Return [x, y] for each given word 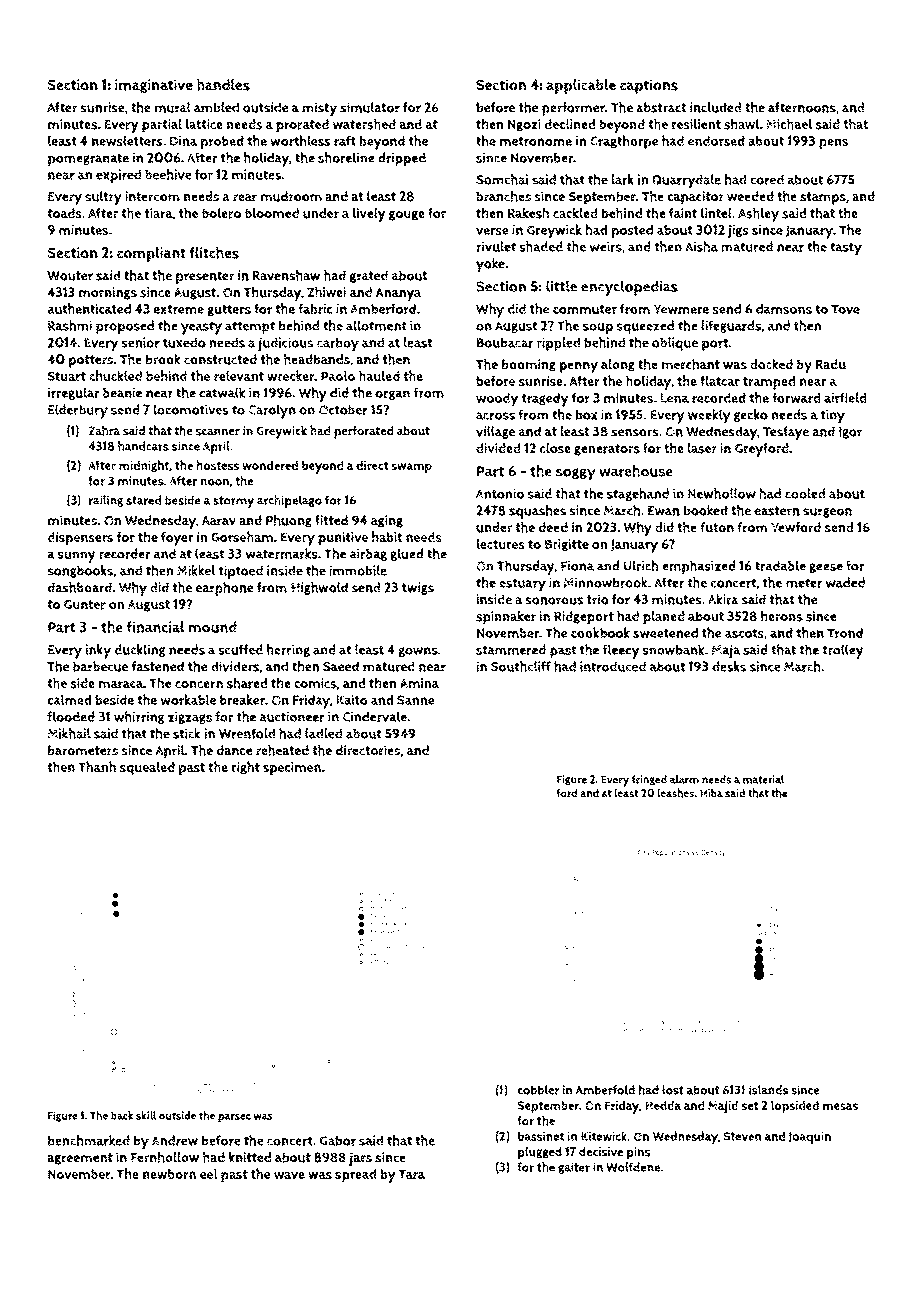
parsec [234, 1118]
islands [768, 1090]
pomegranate [88, 159]
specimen [292, 769]
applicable [581, 86]
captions [649, 86]
